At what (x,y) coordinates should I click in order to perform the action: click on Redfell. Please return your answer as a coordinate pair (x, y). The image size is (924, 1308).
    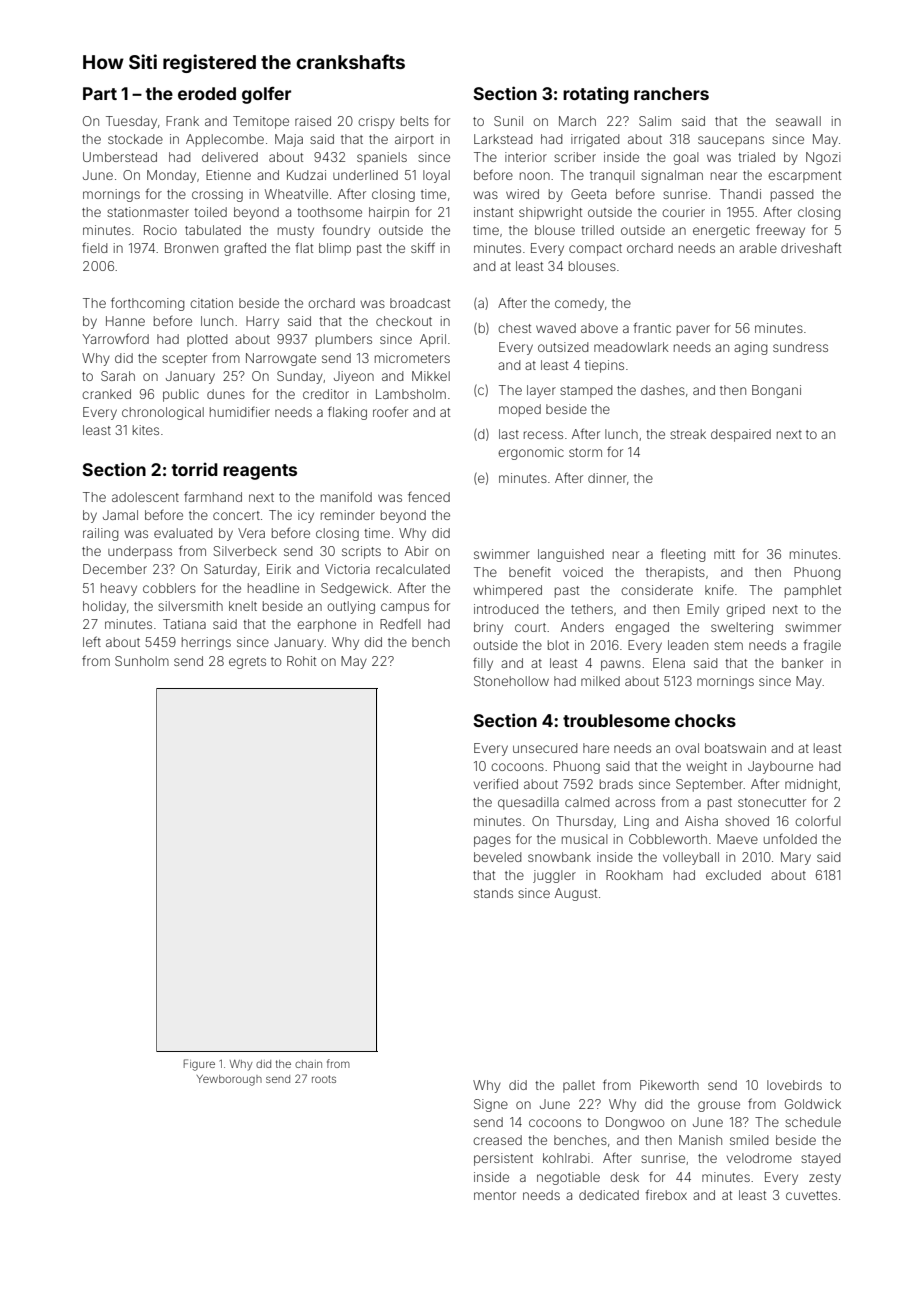
    Looking at the image, I should click on (400, 624).
